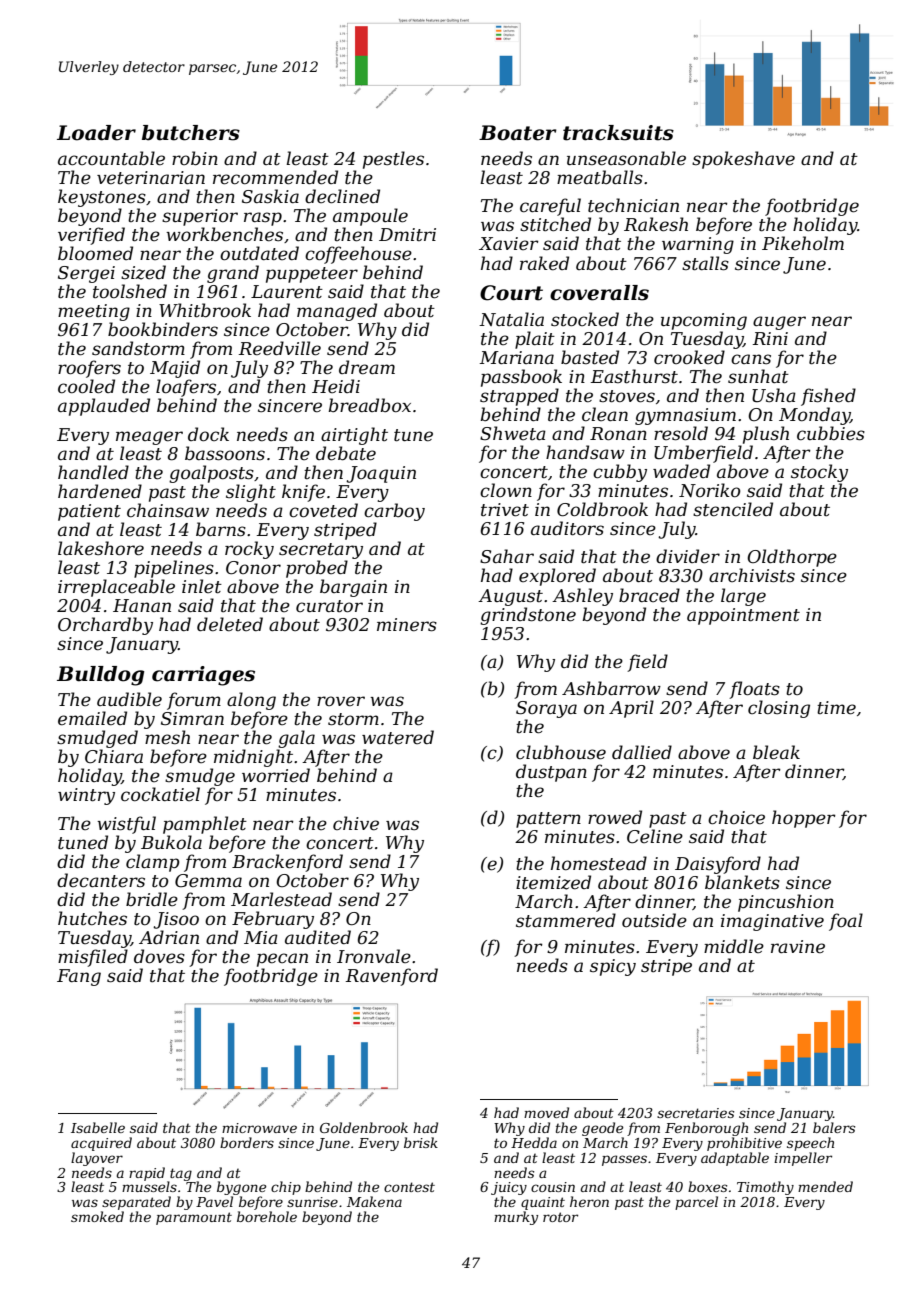 Image resolution: width=924 pixels, height=1314 pixels. What do you see at coordinates (208, 434) in the page?
I see `dock` at bounding box center [208, 434].
